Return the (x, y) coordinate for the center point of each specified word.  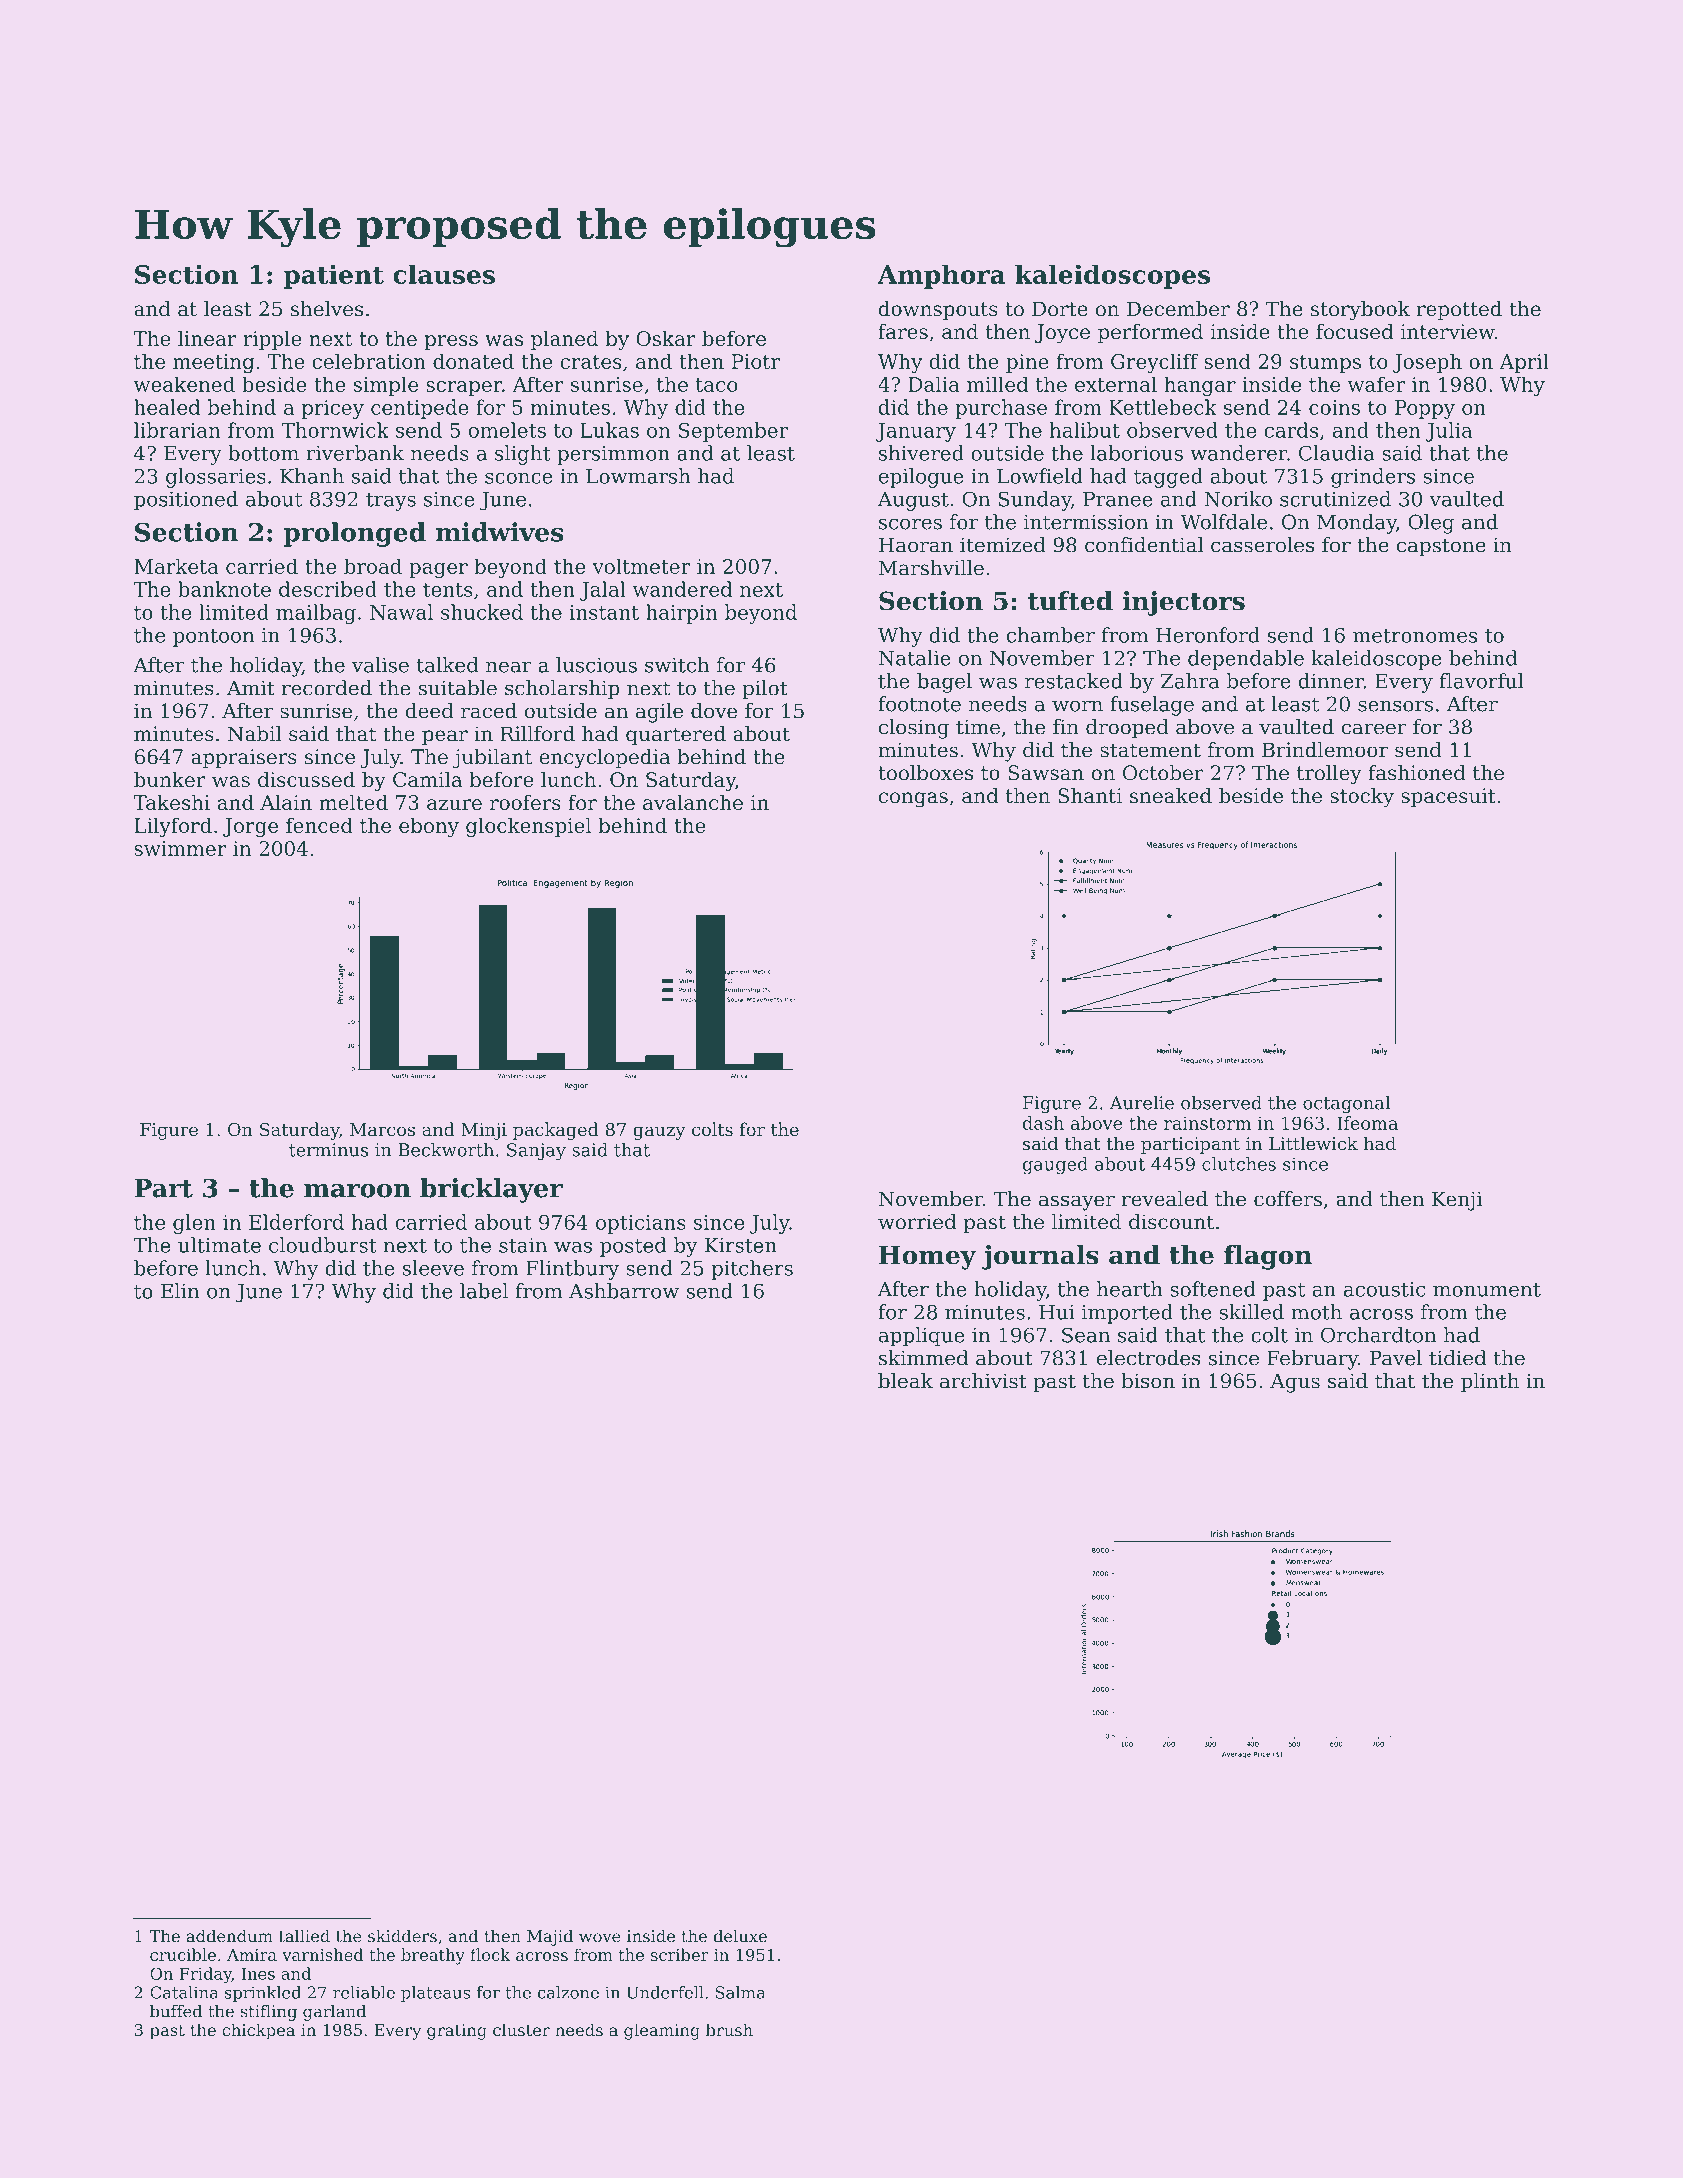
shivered (921, 453)
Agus (1295, 1383)
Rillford (537, 734)
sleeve (433, 1268)
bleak (905, 1381)
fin (1066, 726)
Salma (740, 1992)
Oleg (1431, 524)
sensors (1395, 706)
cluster (521, 2030)
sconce (519, 478)
